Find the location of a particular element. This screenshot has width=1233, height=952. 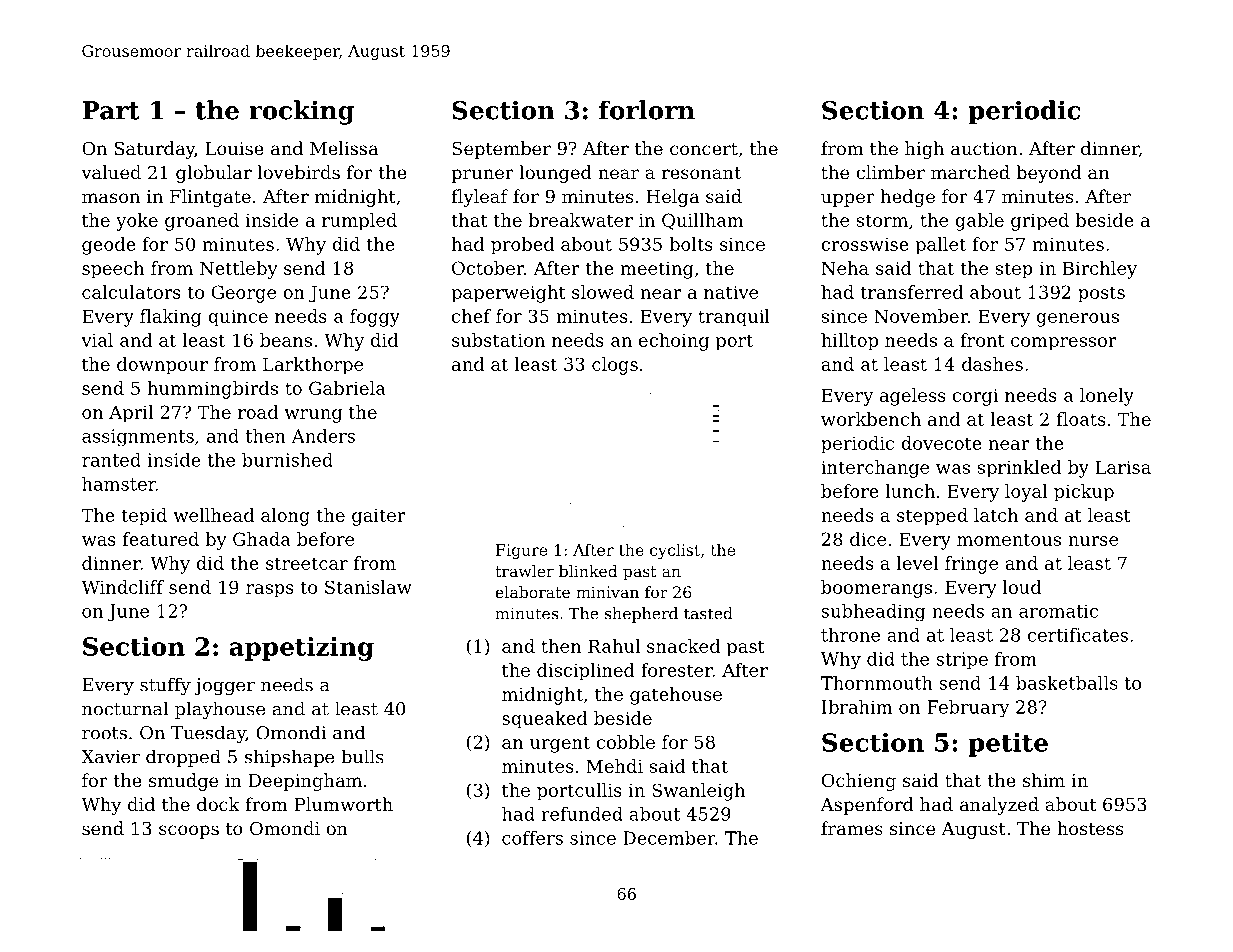

featured is located at coordinates (161, 539).
